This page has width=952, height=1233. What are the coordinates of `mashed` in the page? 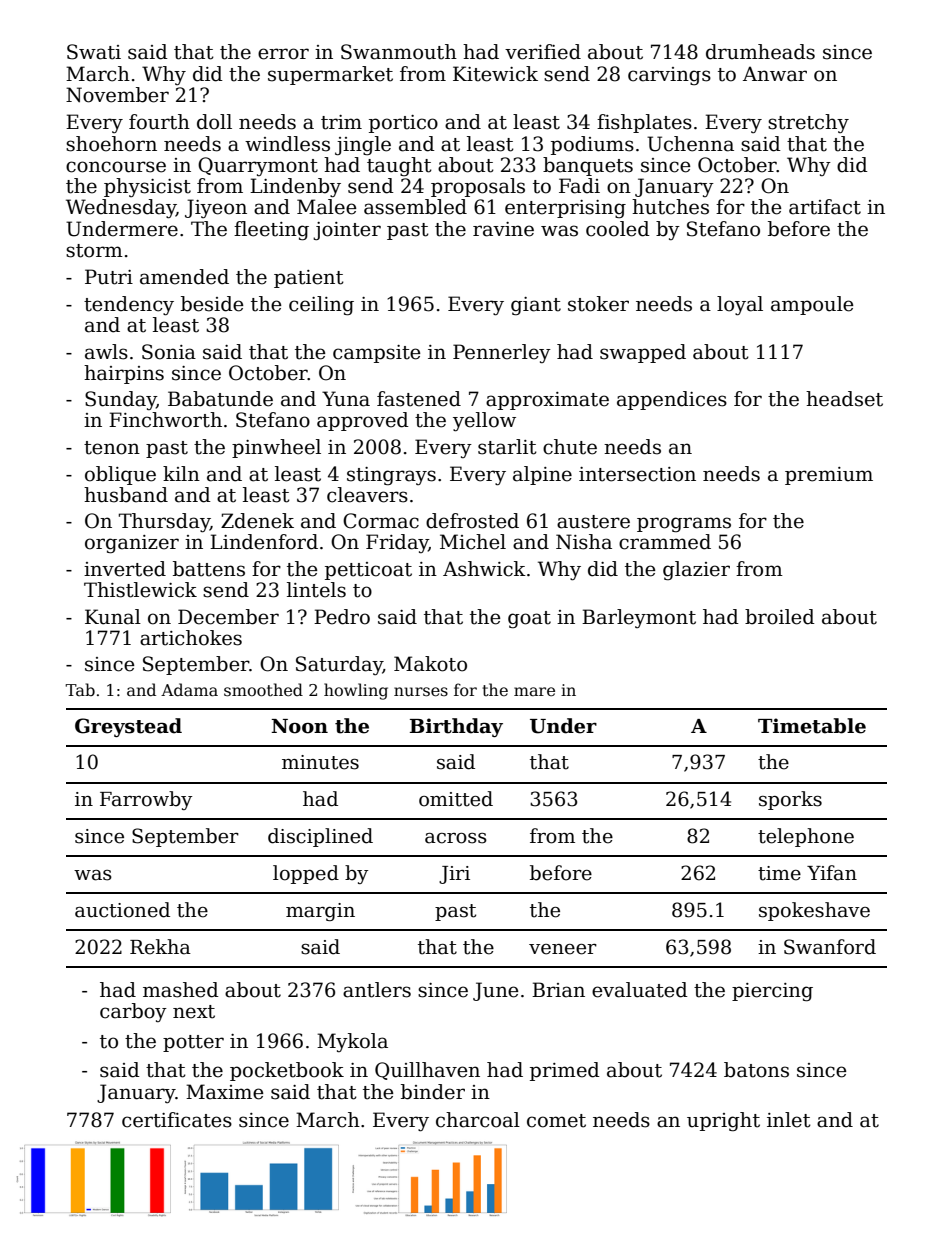 It's located at (181, 990).
